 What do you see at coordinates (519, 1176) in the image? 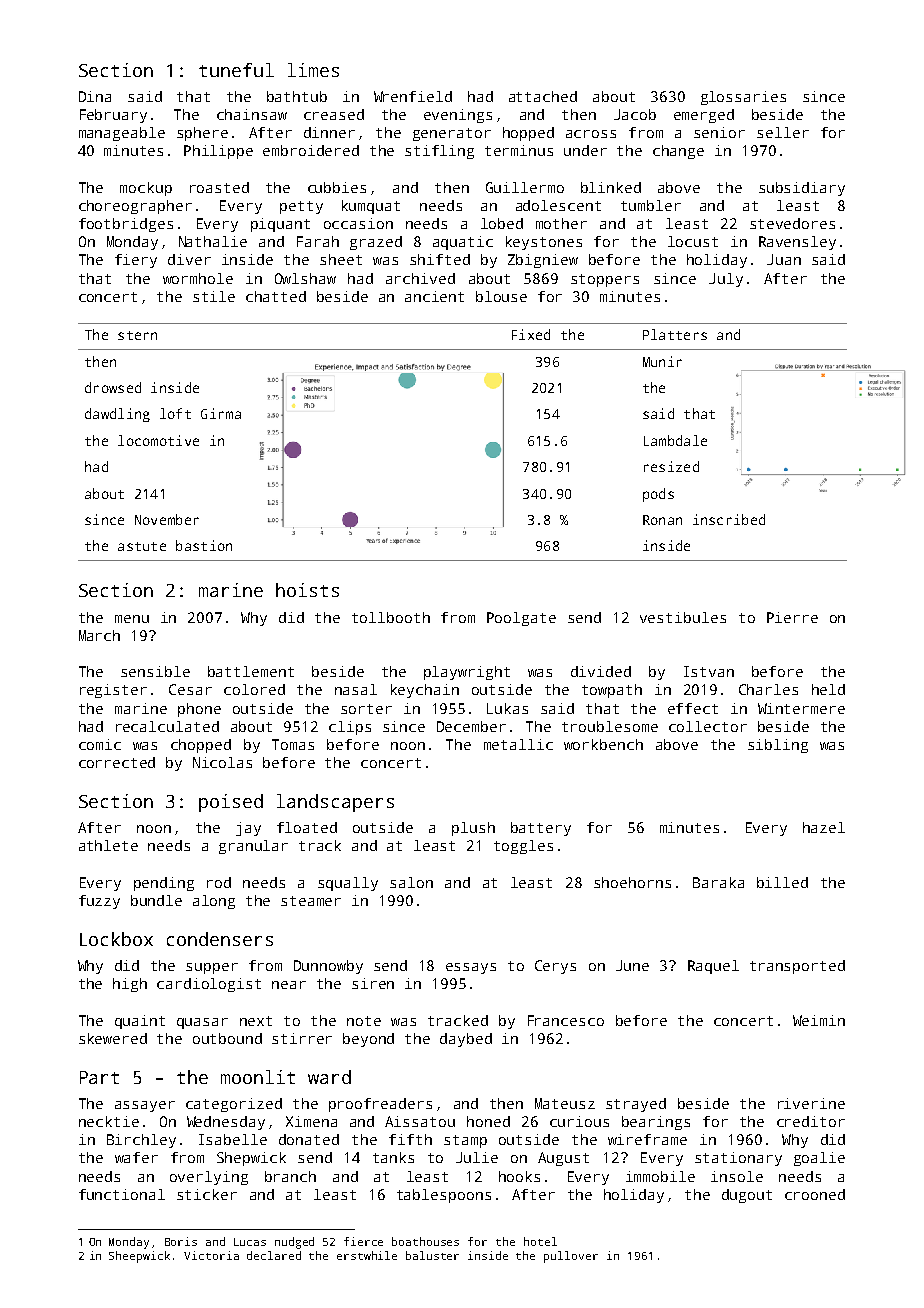
I see `hooks` at bounding box center [519, 1176].
